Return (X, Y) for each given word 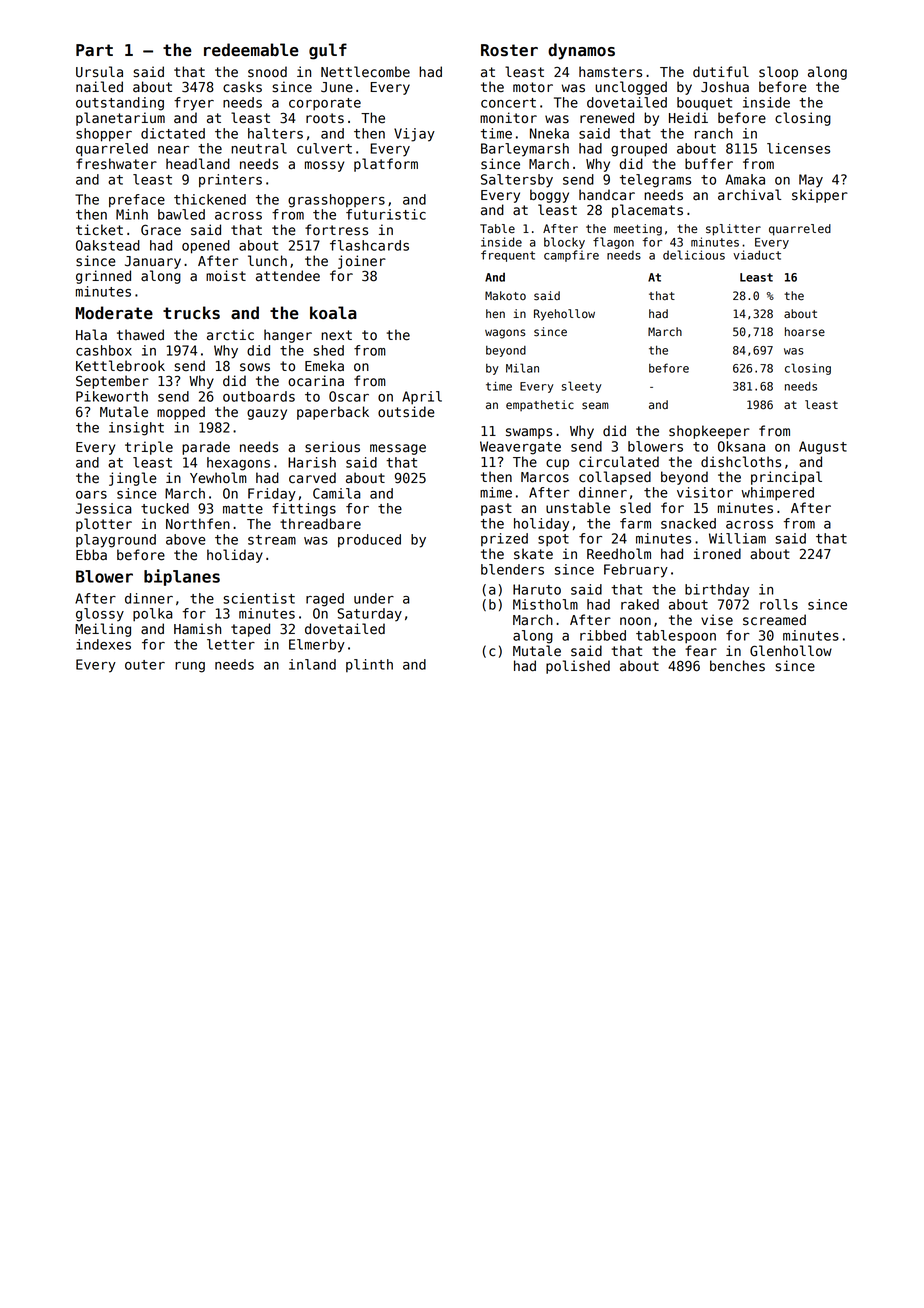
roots (325, 118)
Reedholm (619, 554)
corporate (325, 104)
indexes (103, 644)
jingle (133, 479)
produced (369, 541)
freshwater (116, 164)
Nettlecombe (365, 72)
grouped (639, 150)
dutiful (721, 72)
